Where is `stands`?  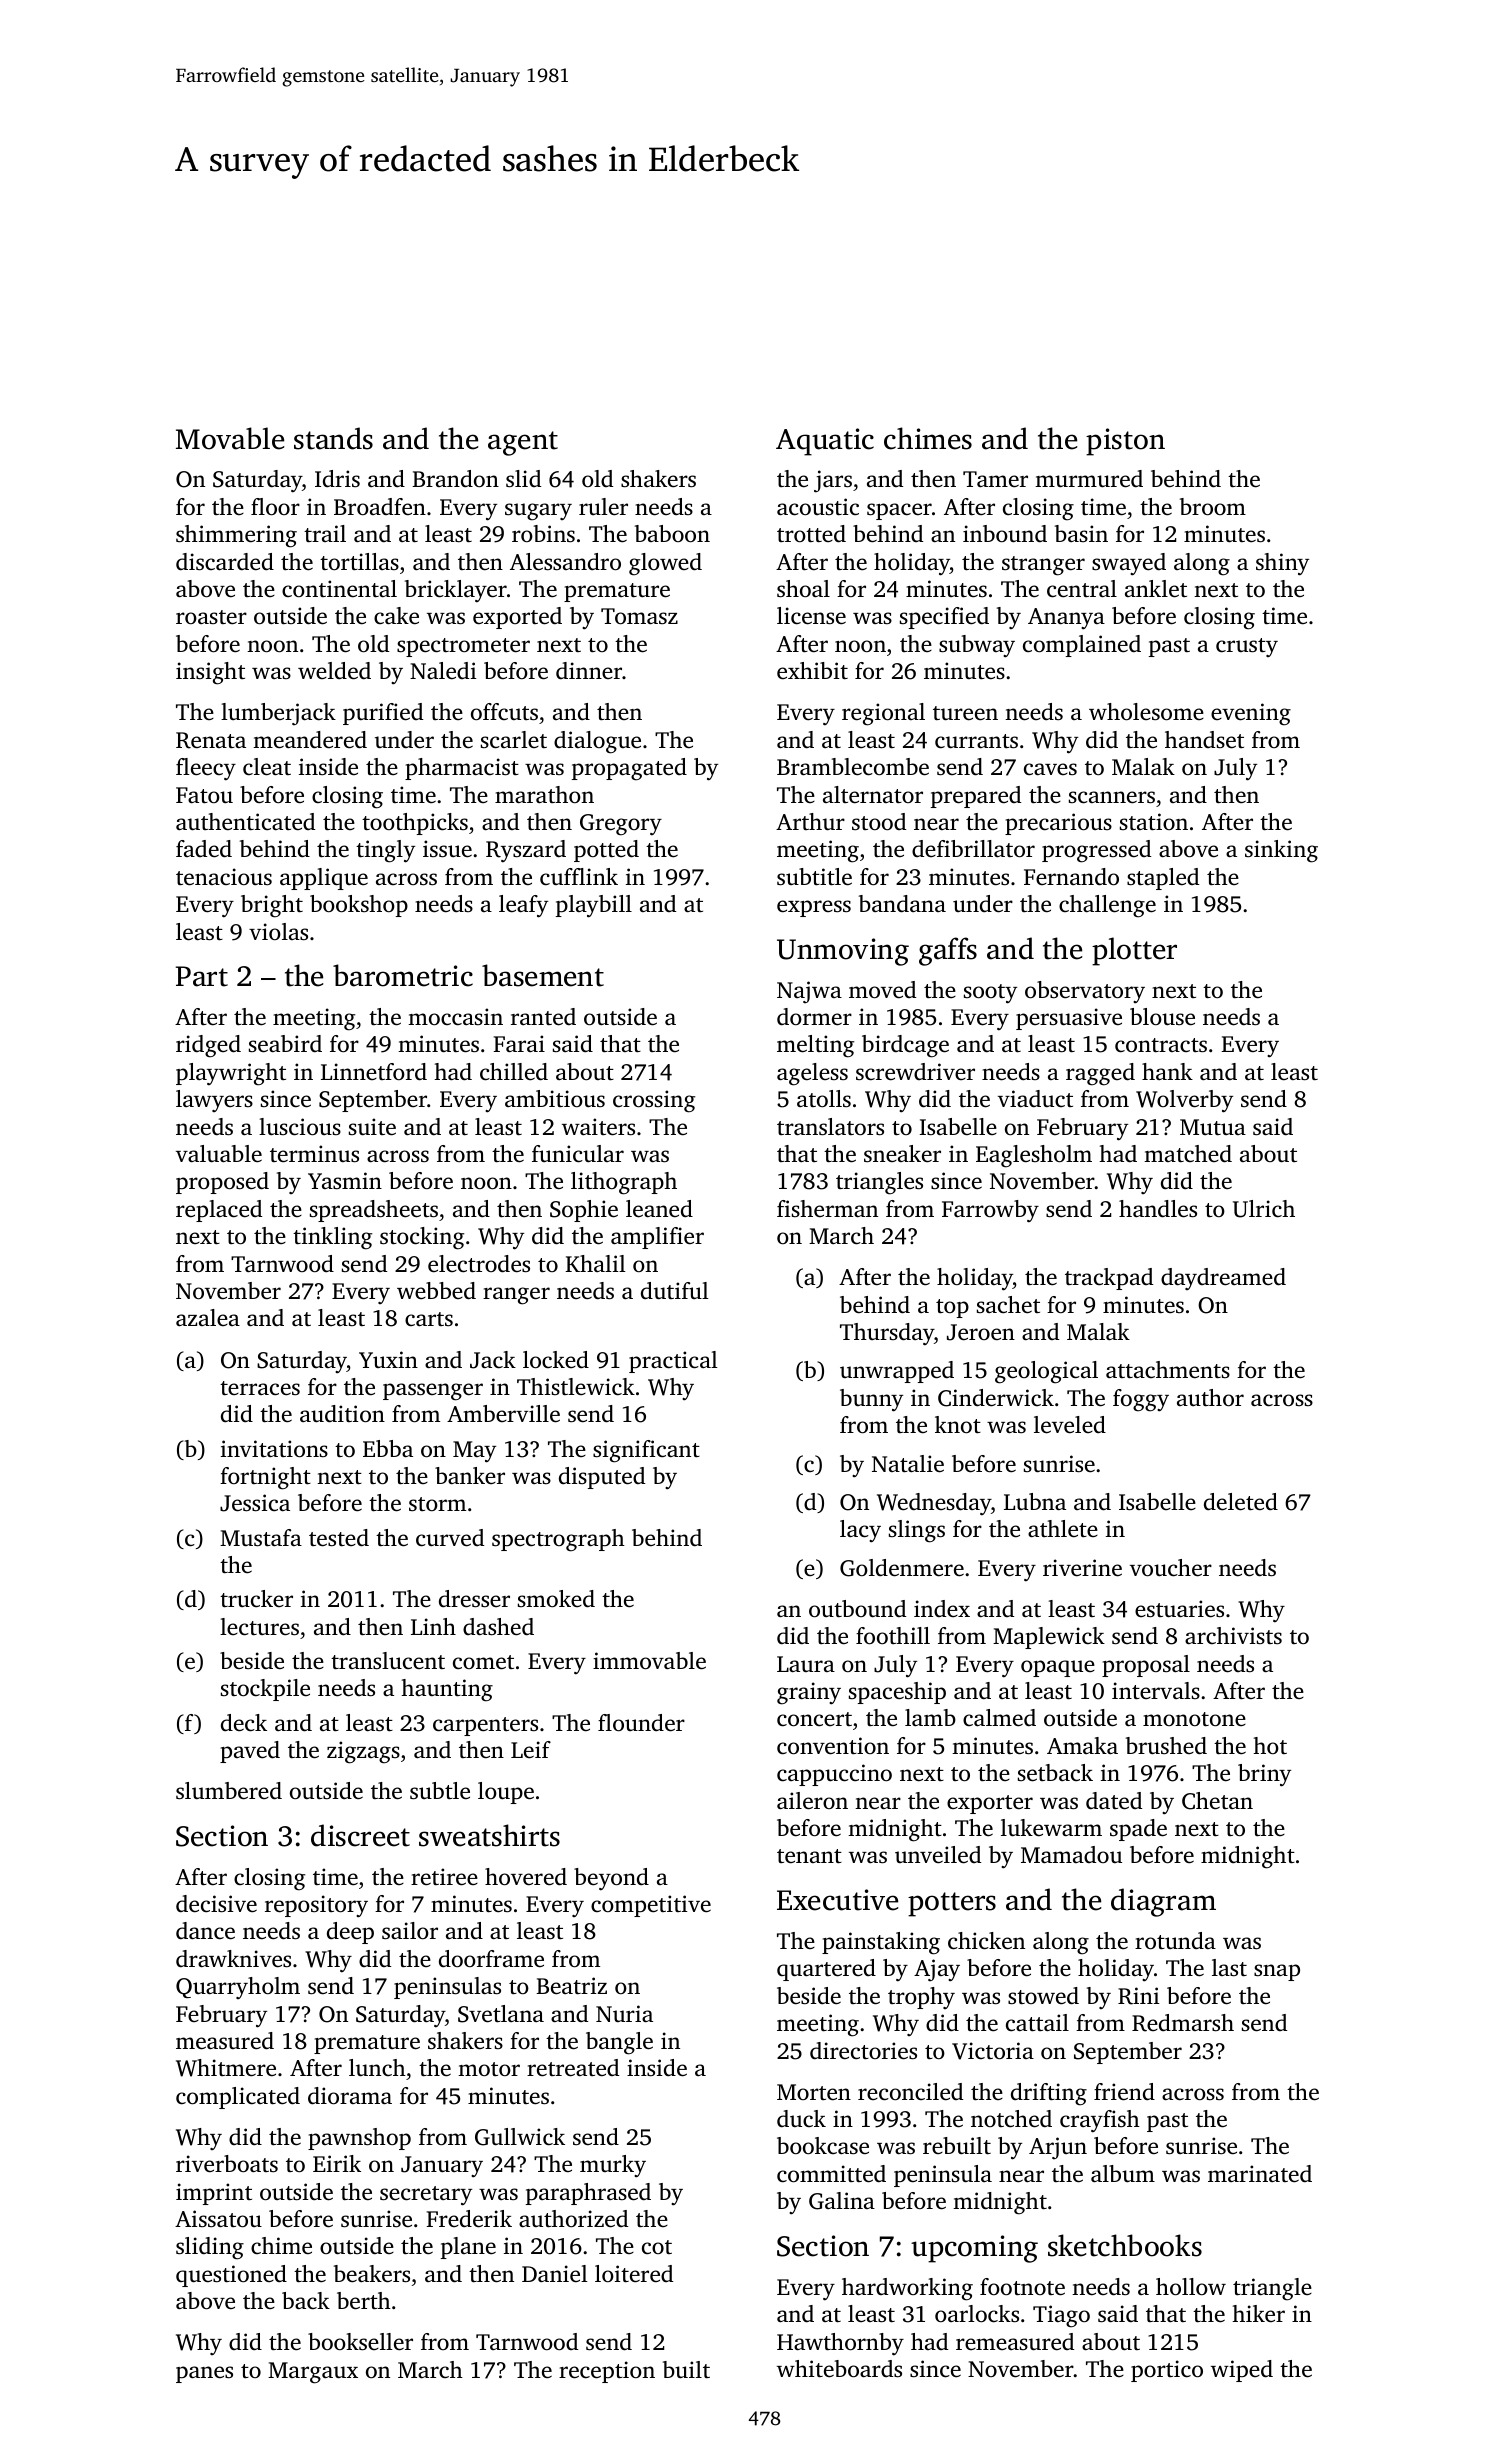
stands is located at coordinates (333, 438).
